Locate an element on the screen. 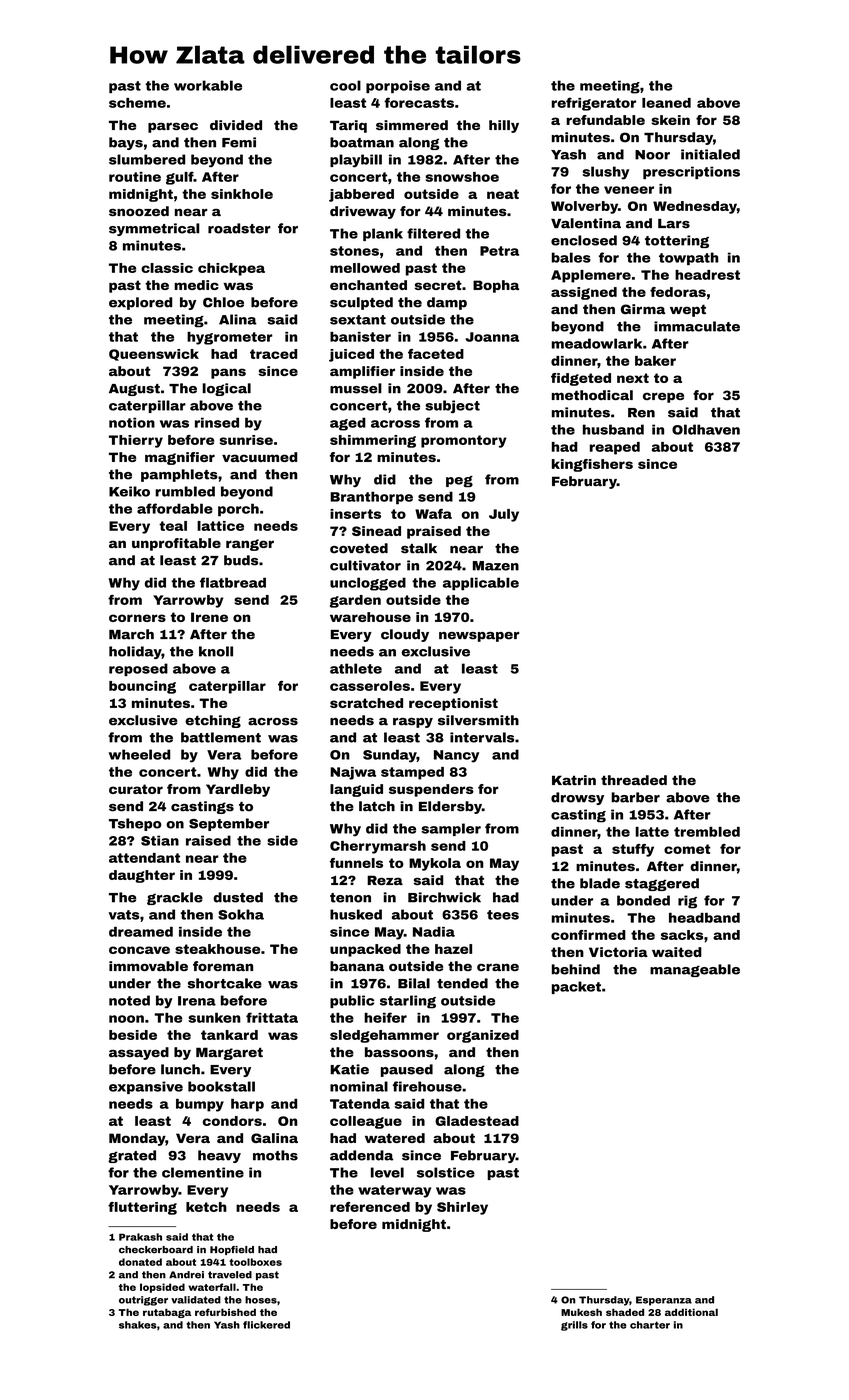 This screenshot has height=1400, width=849. flickered is located at coordinates (266, 1325).
